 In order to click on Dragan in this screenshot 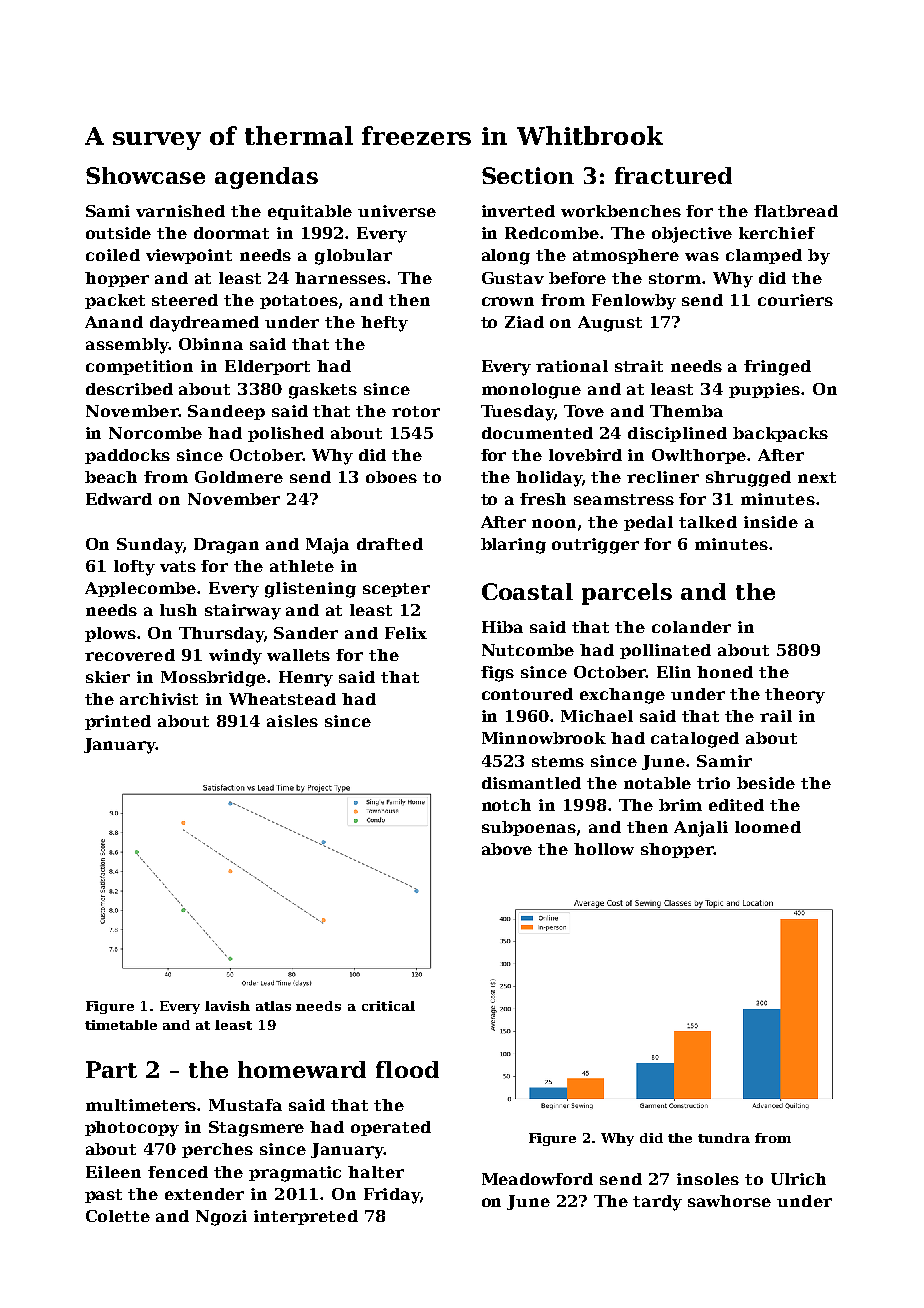, I will do `click(226, 546)`.
